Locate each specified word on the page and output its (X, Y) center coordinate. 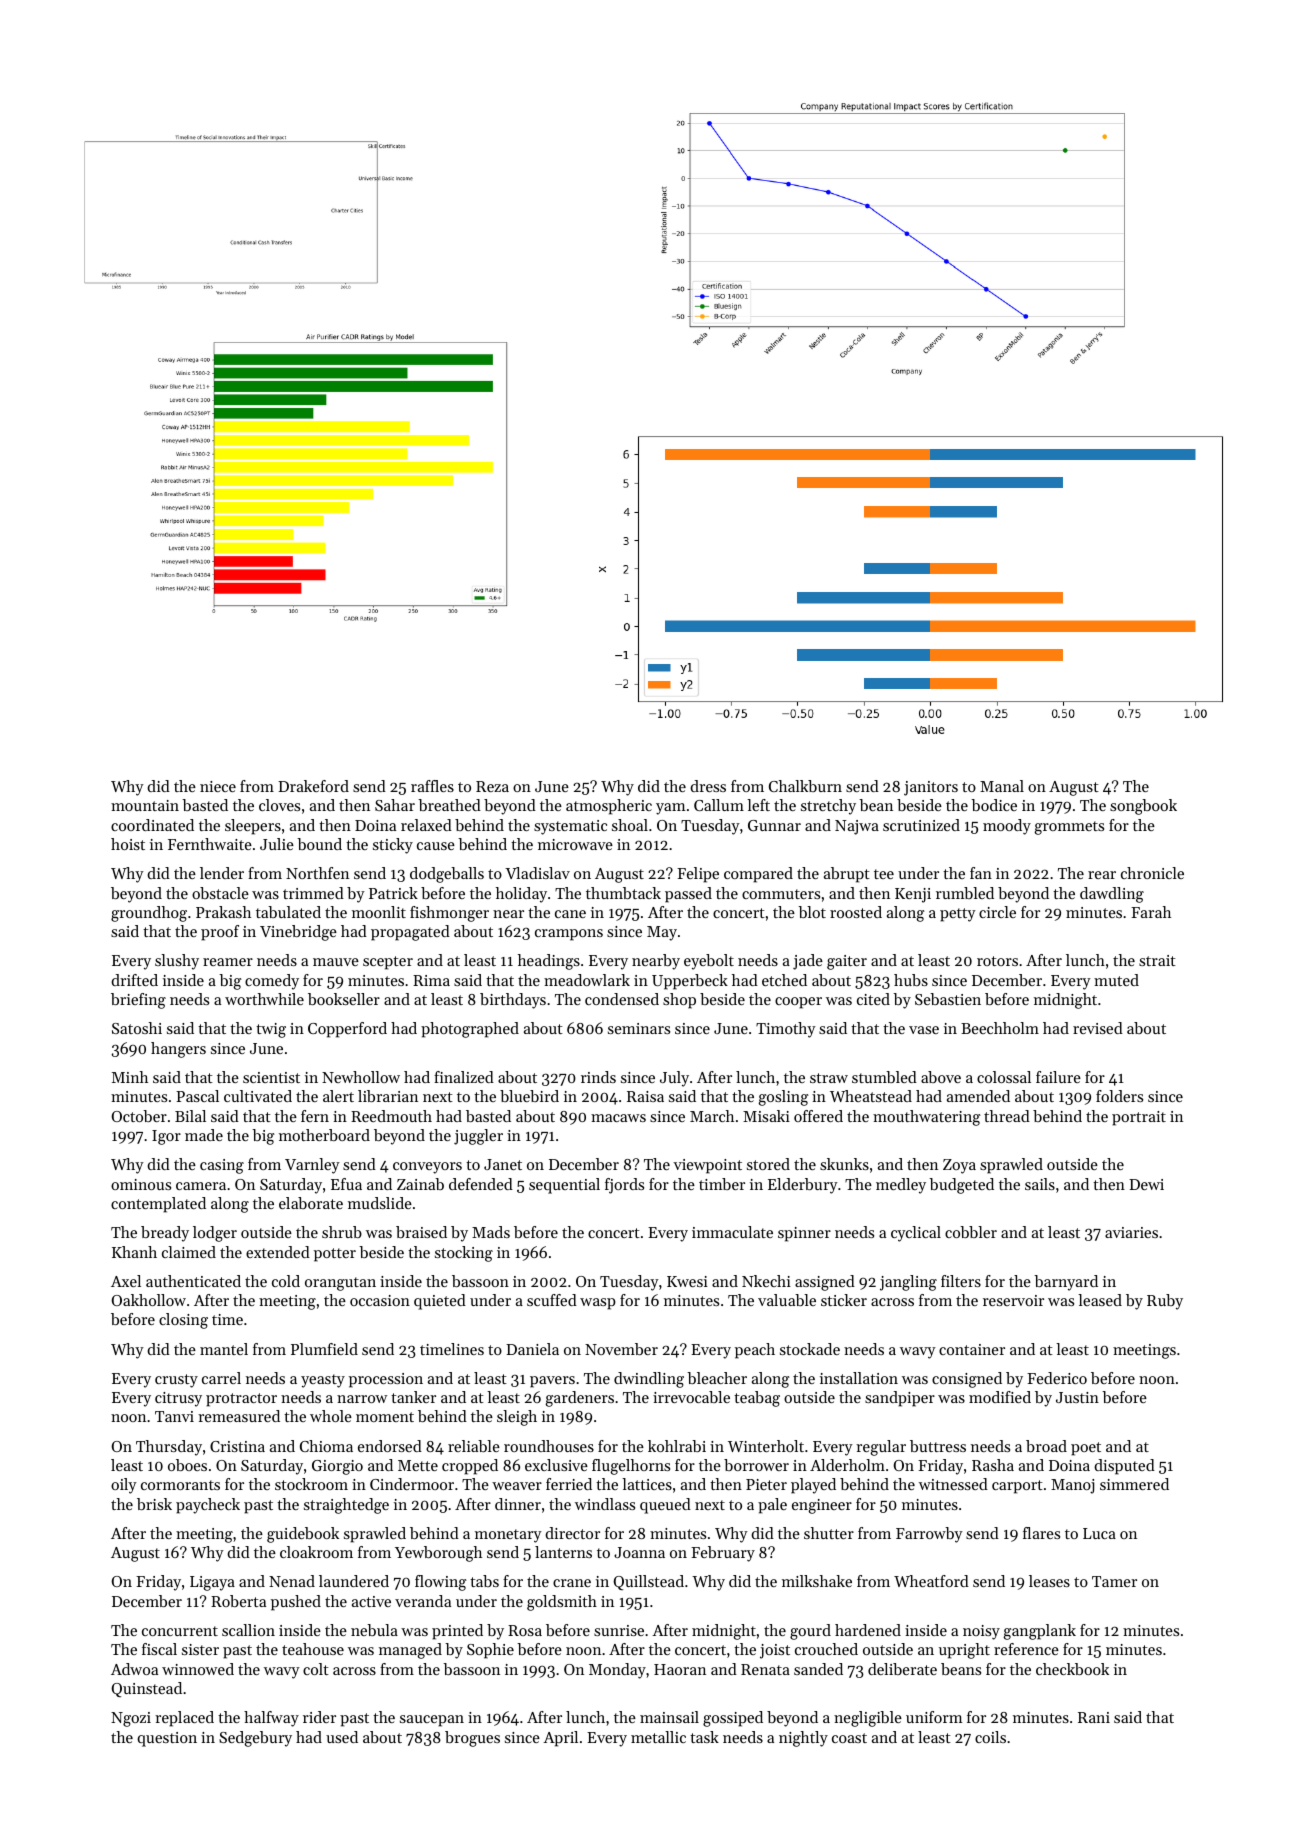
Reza (492, 786)
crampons (569, 935)
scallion (248, 1630)
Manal (1002, 786)
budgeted (961, 1186)
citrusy (178, 1399)
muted (1116, 980)
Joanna (639, 1552)
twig (271, 1030)
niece (218, 786)
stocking (464, 1254)
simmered (1134, 1484)
